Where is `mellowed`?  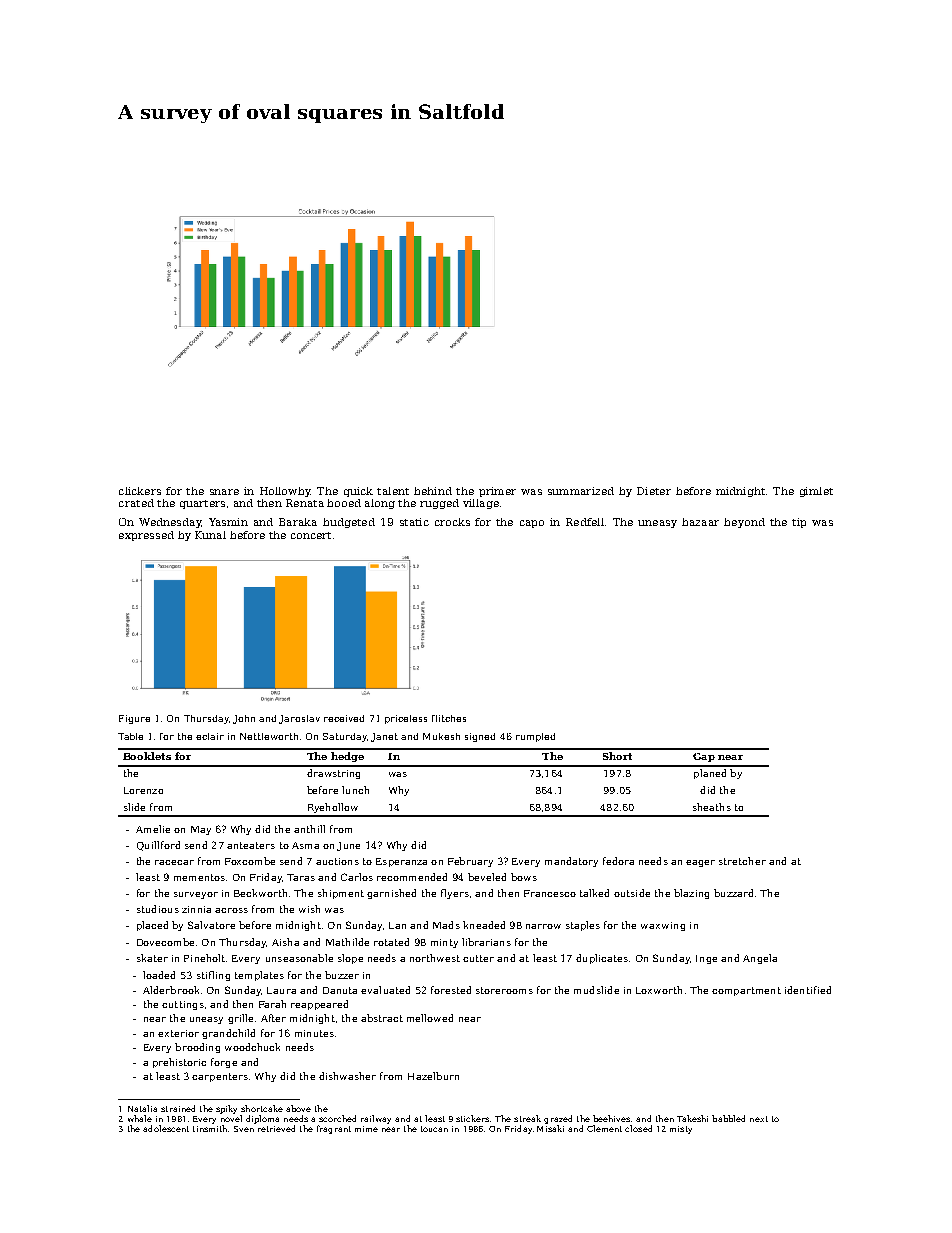
mellowed is located at coordinates (430, 1018).
